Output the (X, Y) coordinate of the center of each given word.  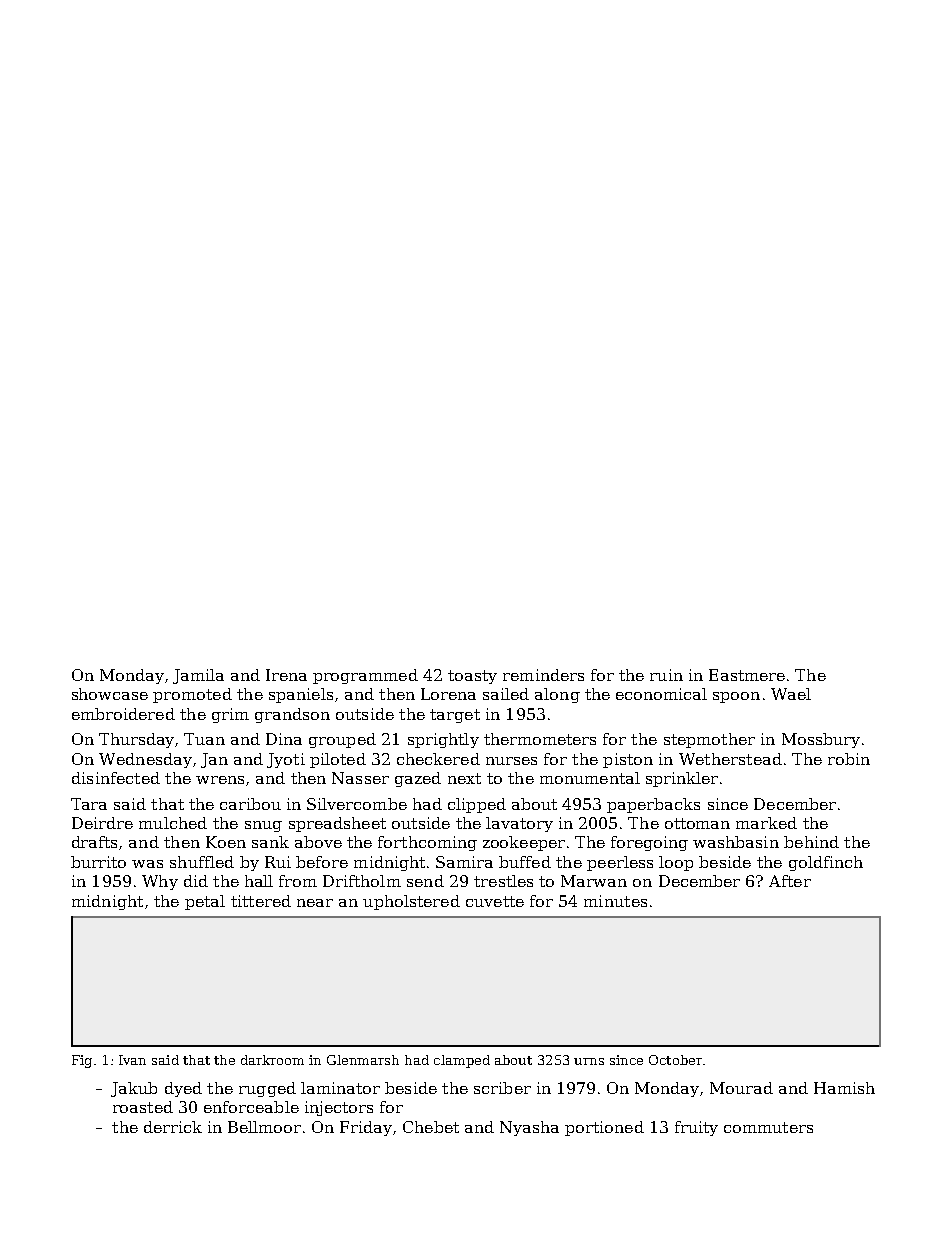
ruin (666, 675)
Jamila (198, 676)
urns (589, 1061)
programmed (365, 676)
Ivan (132, 1060)
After (790, 881)
